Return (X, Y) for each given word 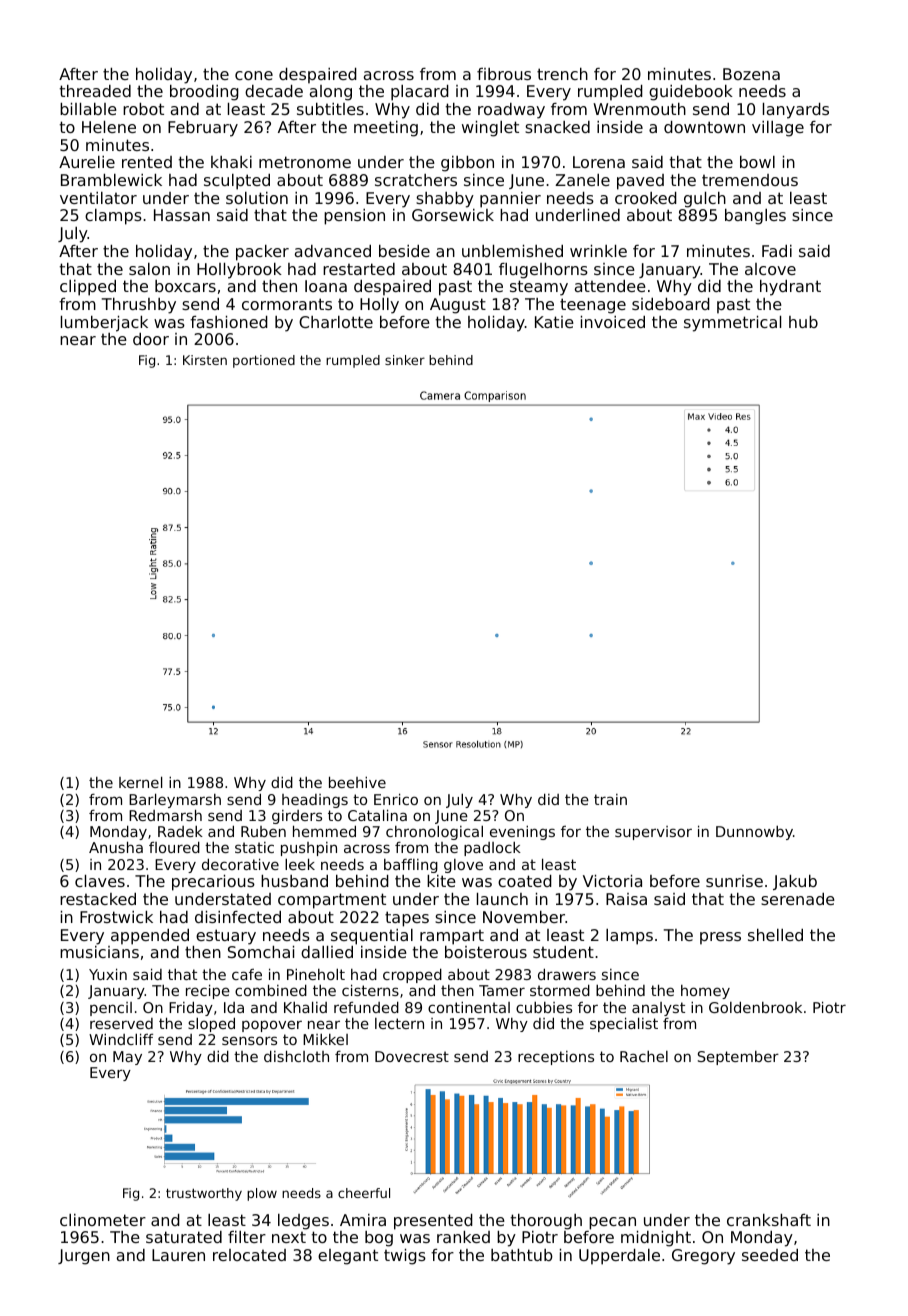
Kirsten (205, 360)
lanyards (796, 111)
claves (100, 881)
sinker (405, 360)
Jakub (795, 882)
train (610, 799)
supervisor (653, 833)
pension (354, 217)
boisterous (486, 952)
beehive (357, 782)
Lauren (178, 1255)
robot (143, 109)
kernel (140, 782)
